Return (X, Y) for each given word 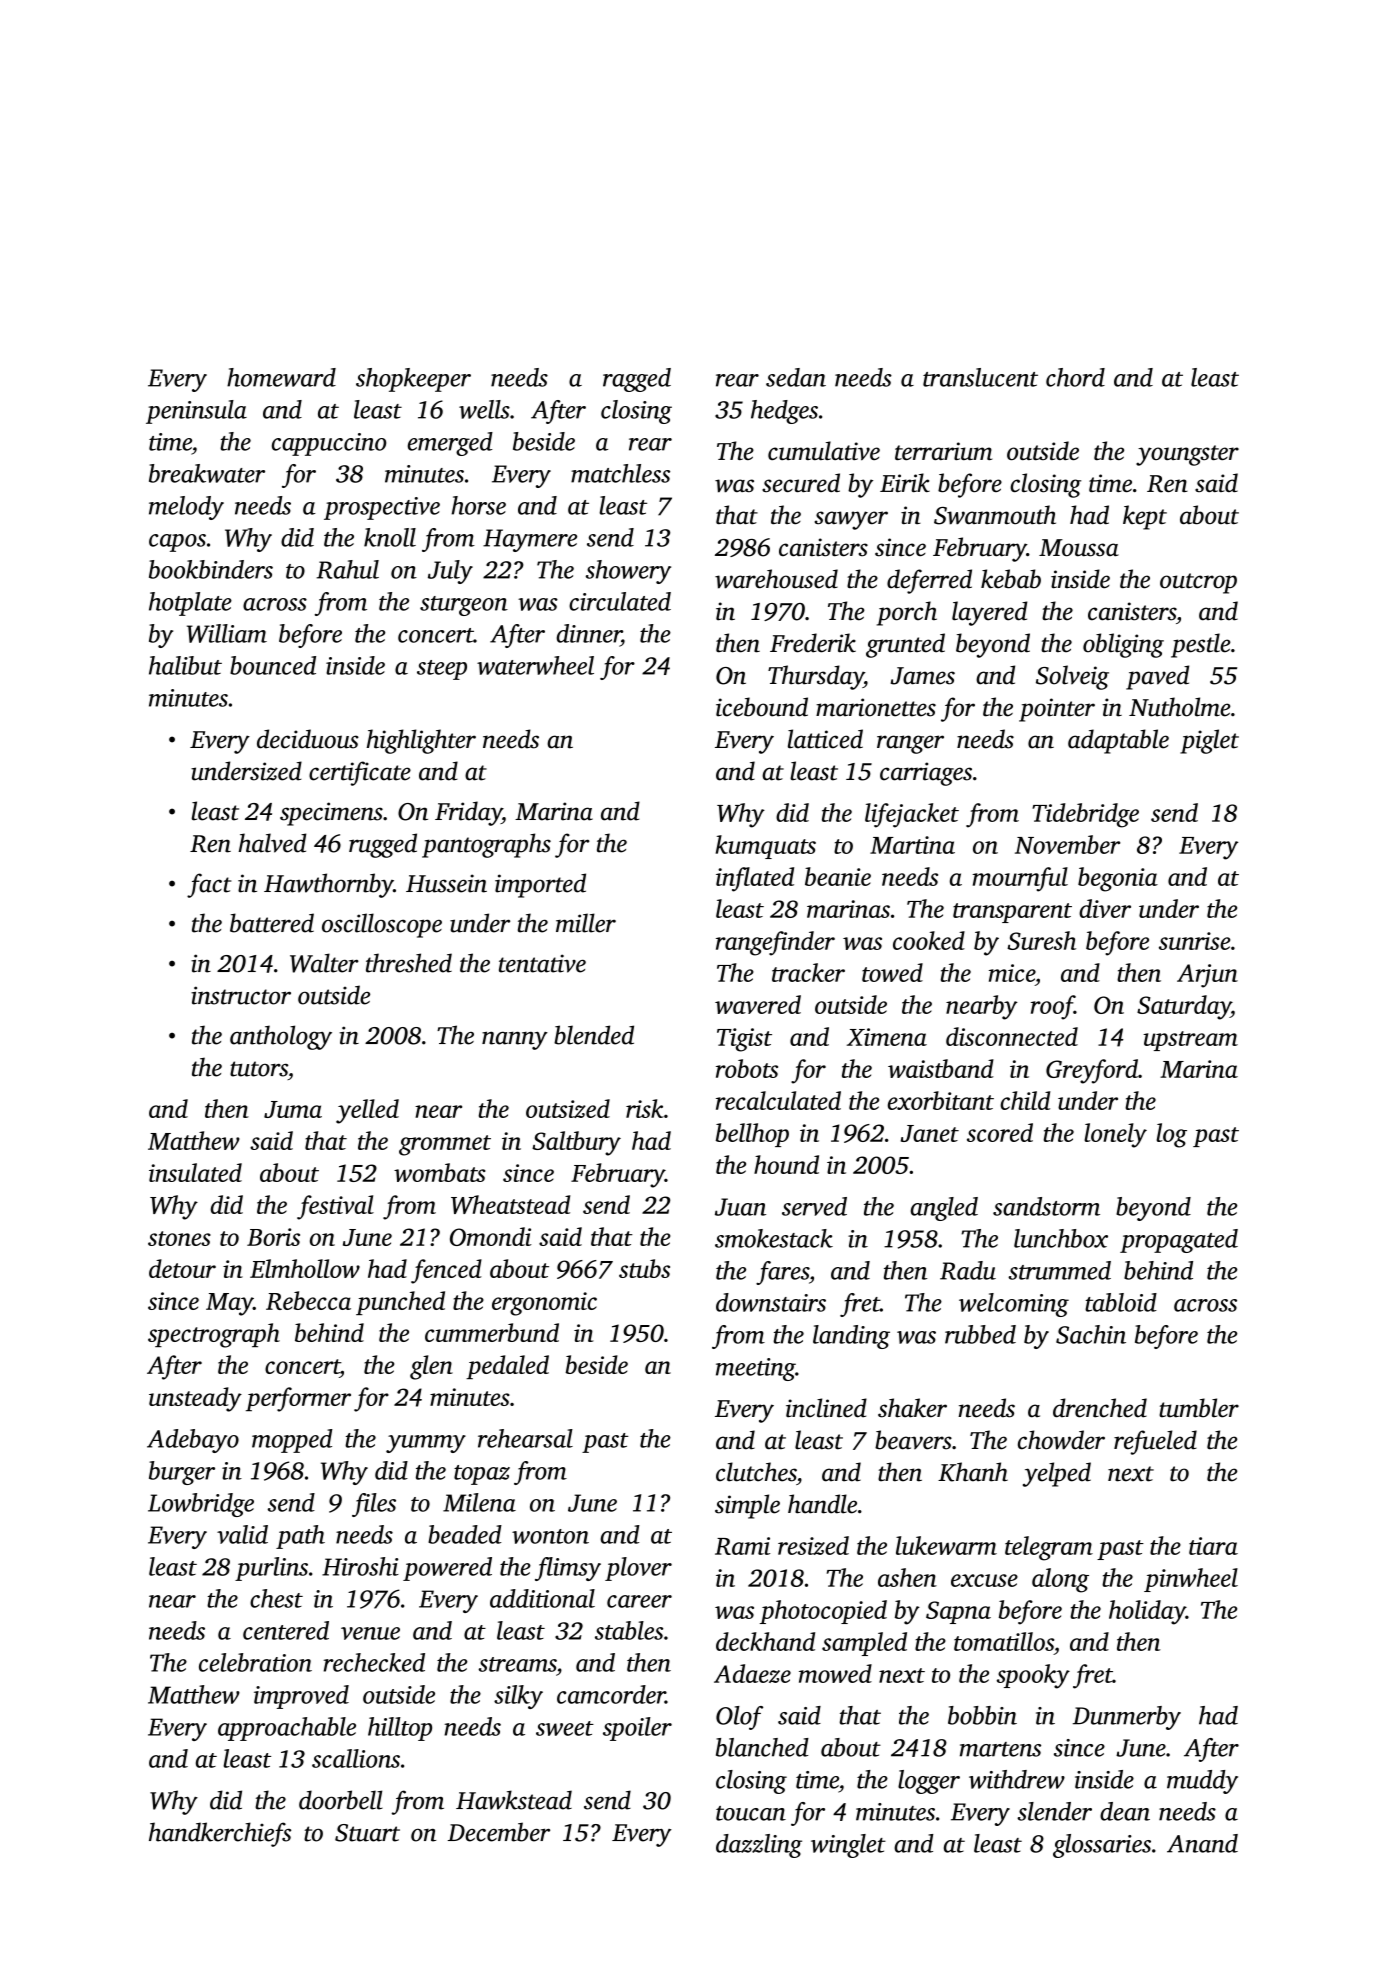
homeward (281, 377)
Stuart (367, 1833)
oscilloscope (382, 925)
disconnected (1012, 1036)
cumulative (824, 451)
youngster (1187, 455)
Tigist (744, 1040)
